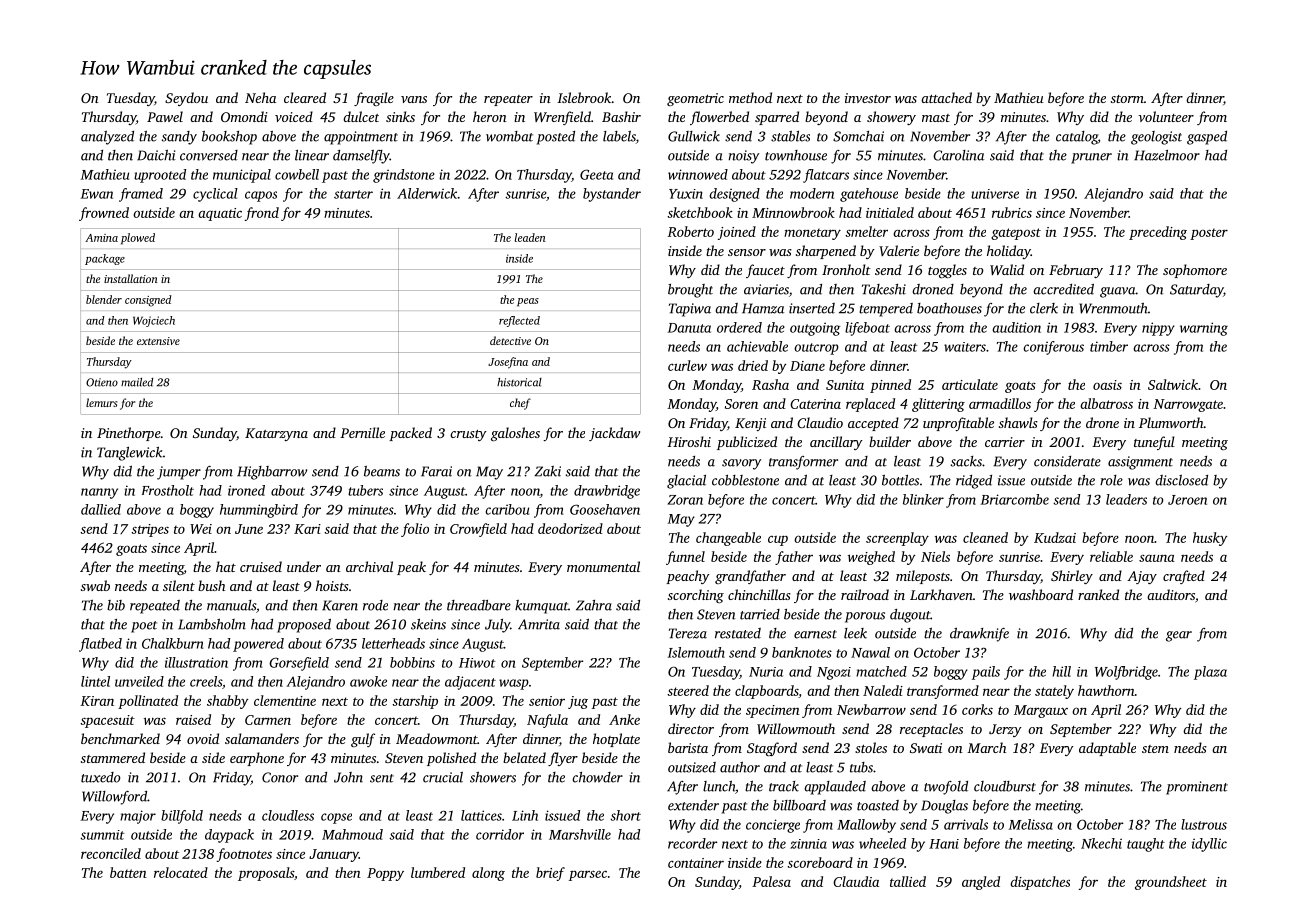 The image size is (1308, 924). Describe the element at coordinates (280, 777) in the screenshot. I see `Conor` at that location.
